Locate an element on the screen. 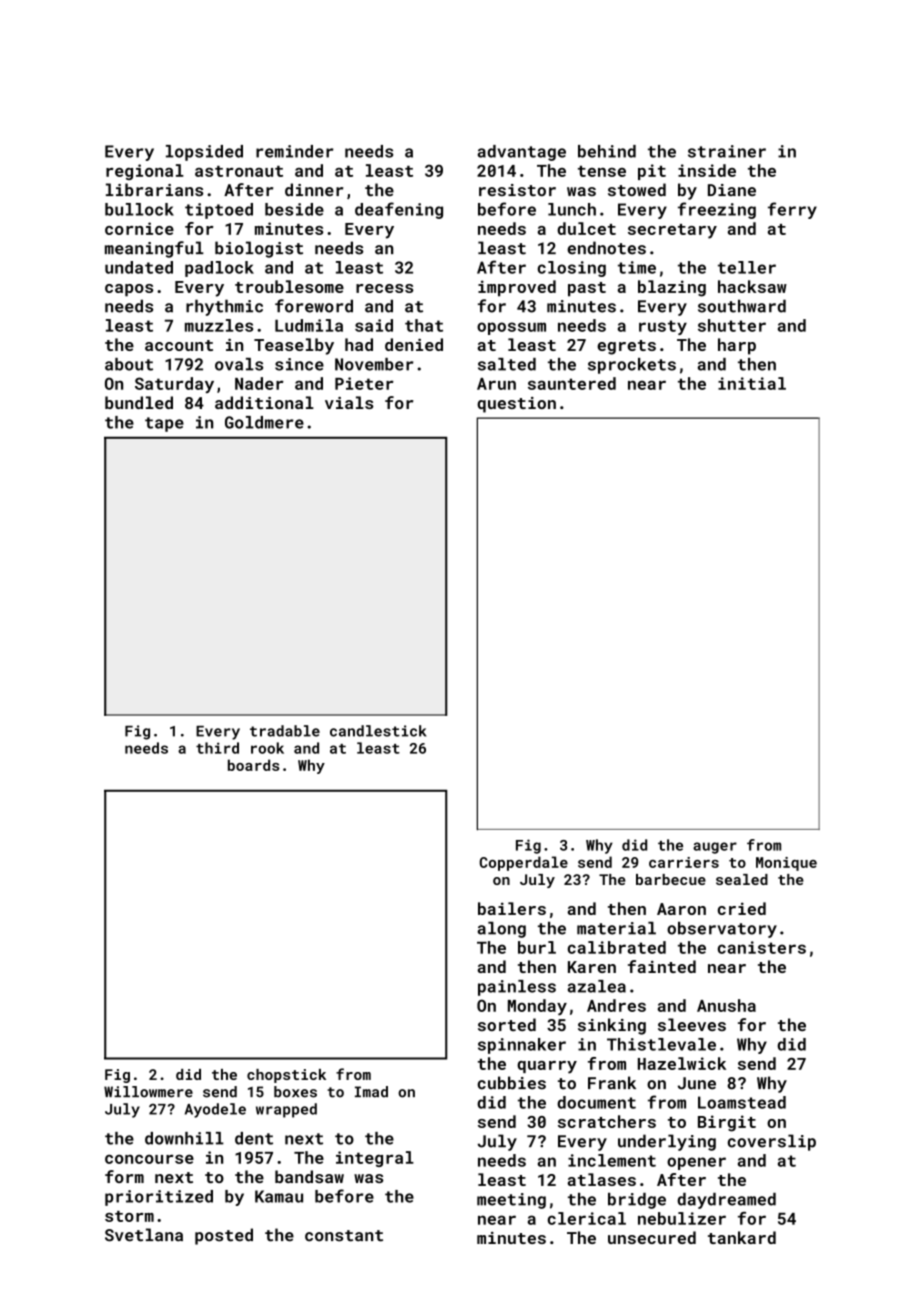 The height and width of the screenshot is (1314, 924). tiptoed is located at coordinates (219, 211).
